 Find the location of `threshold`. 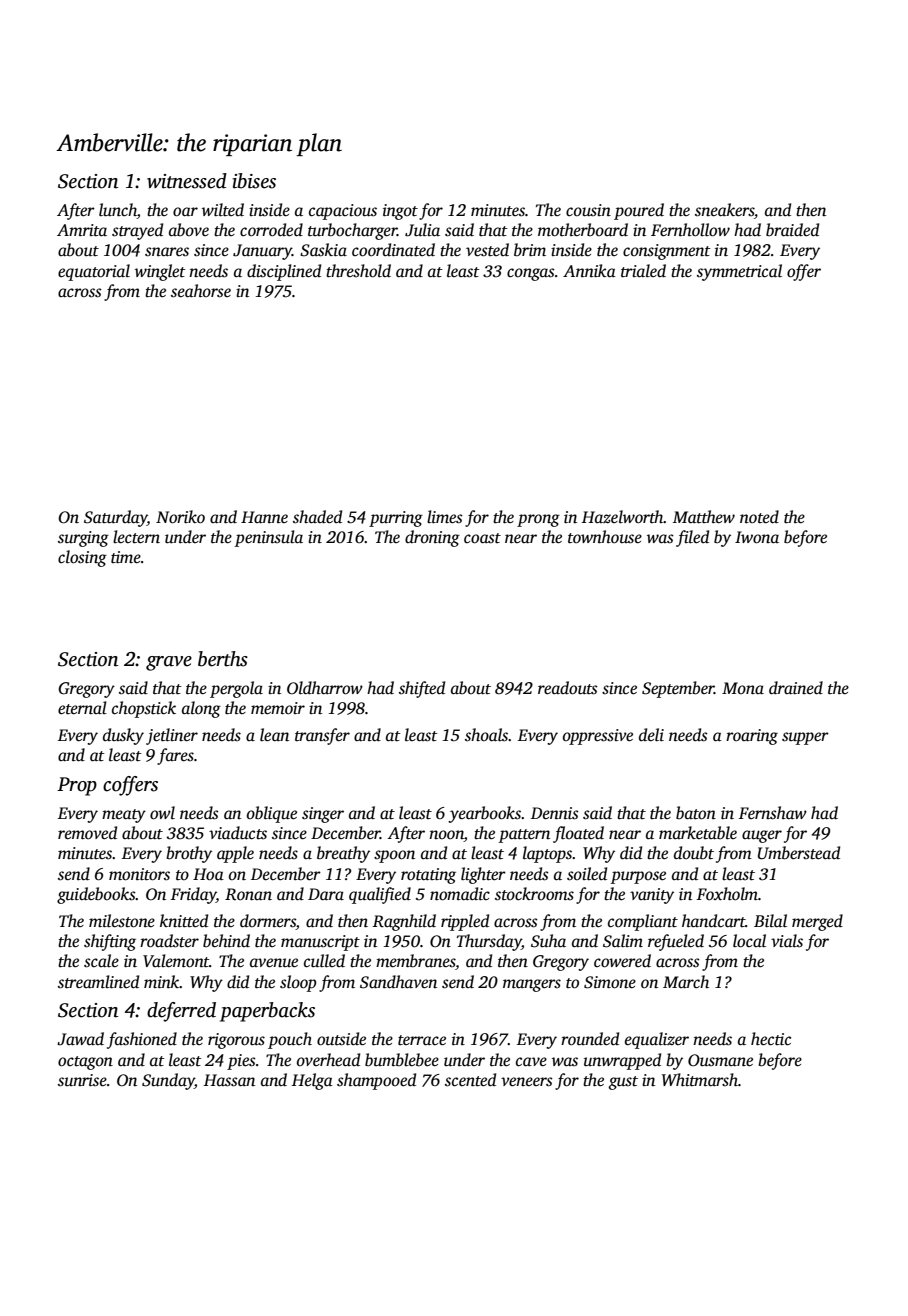

threshold is located at coordinates (358, 271).
